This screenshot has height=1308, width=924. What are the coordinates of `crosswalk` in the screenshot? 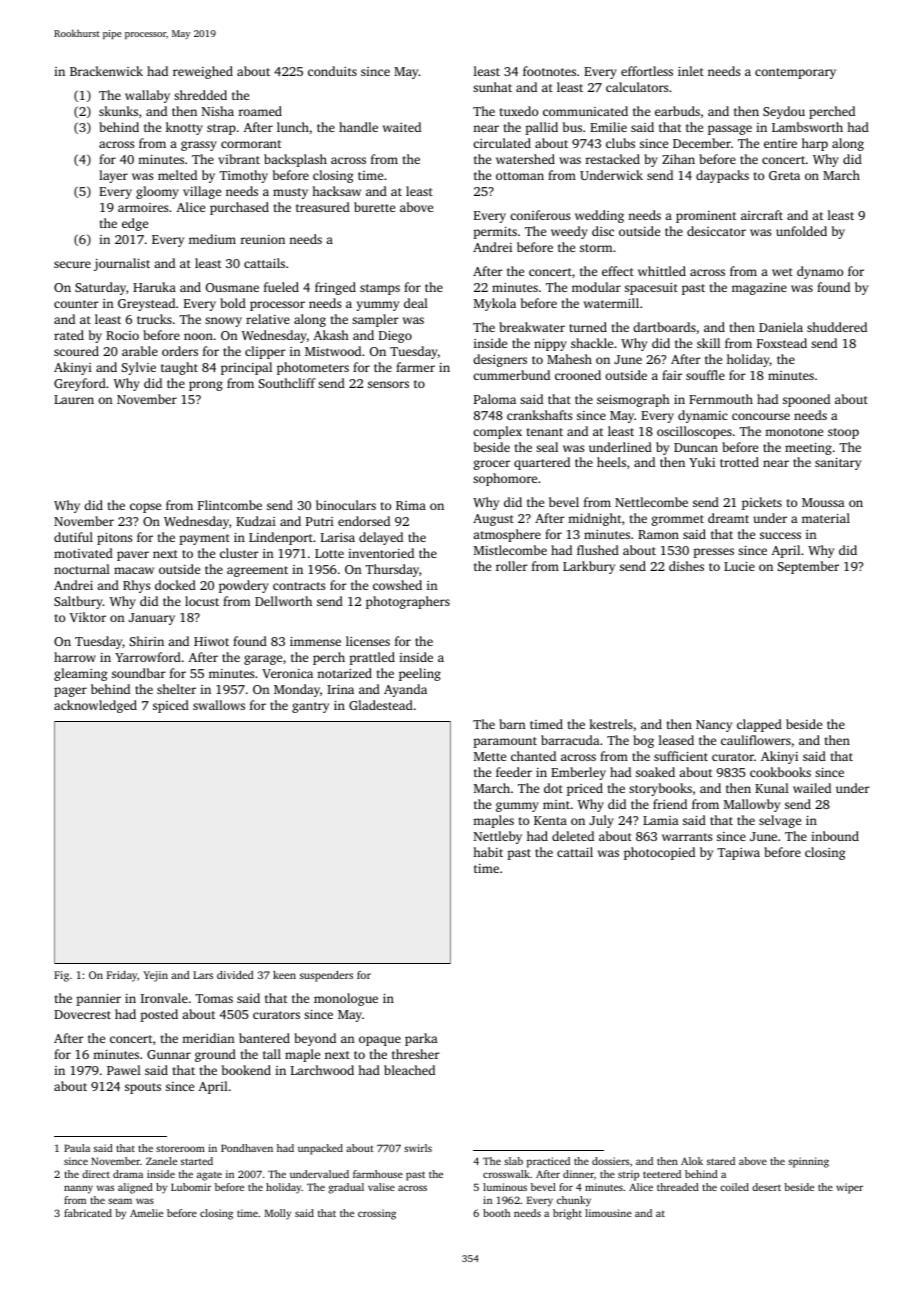 It's located at (506, 1174).
